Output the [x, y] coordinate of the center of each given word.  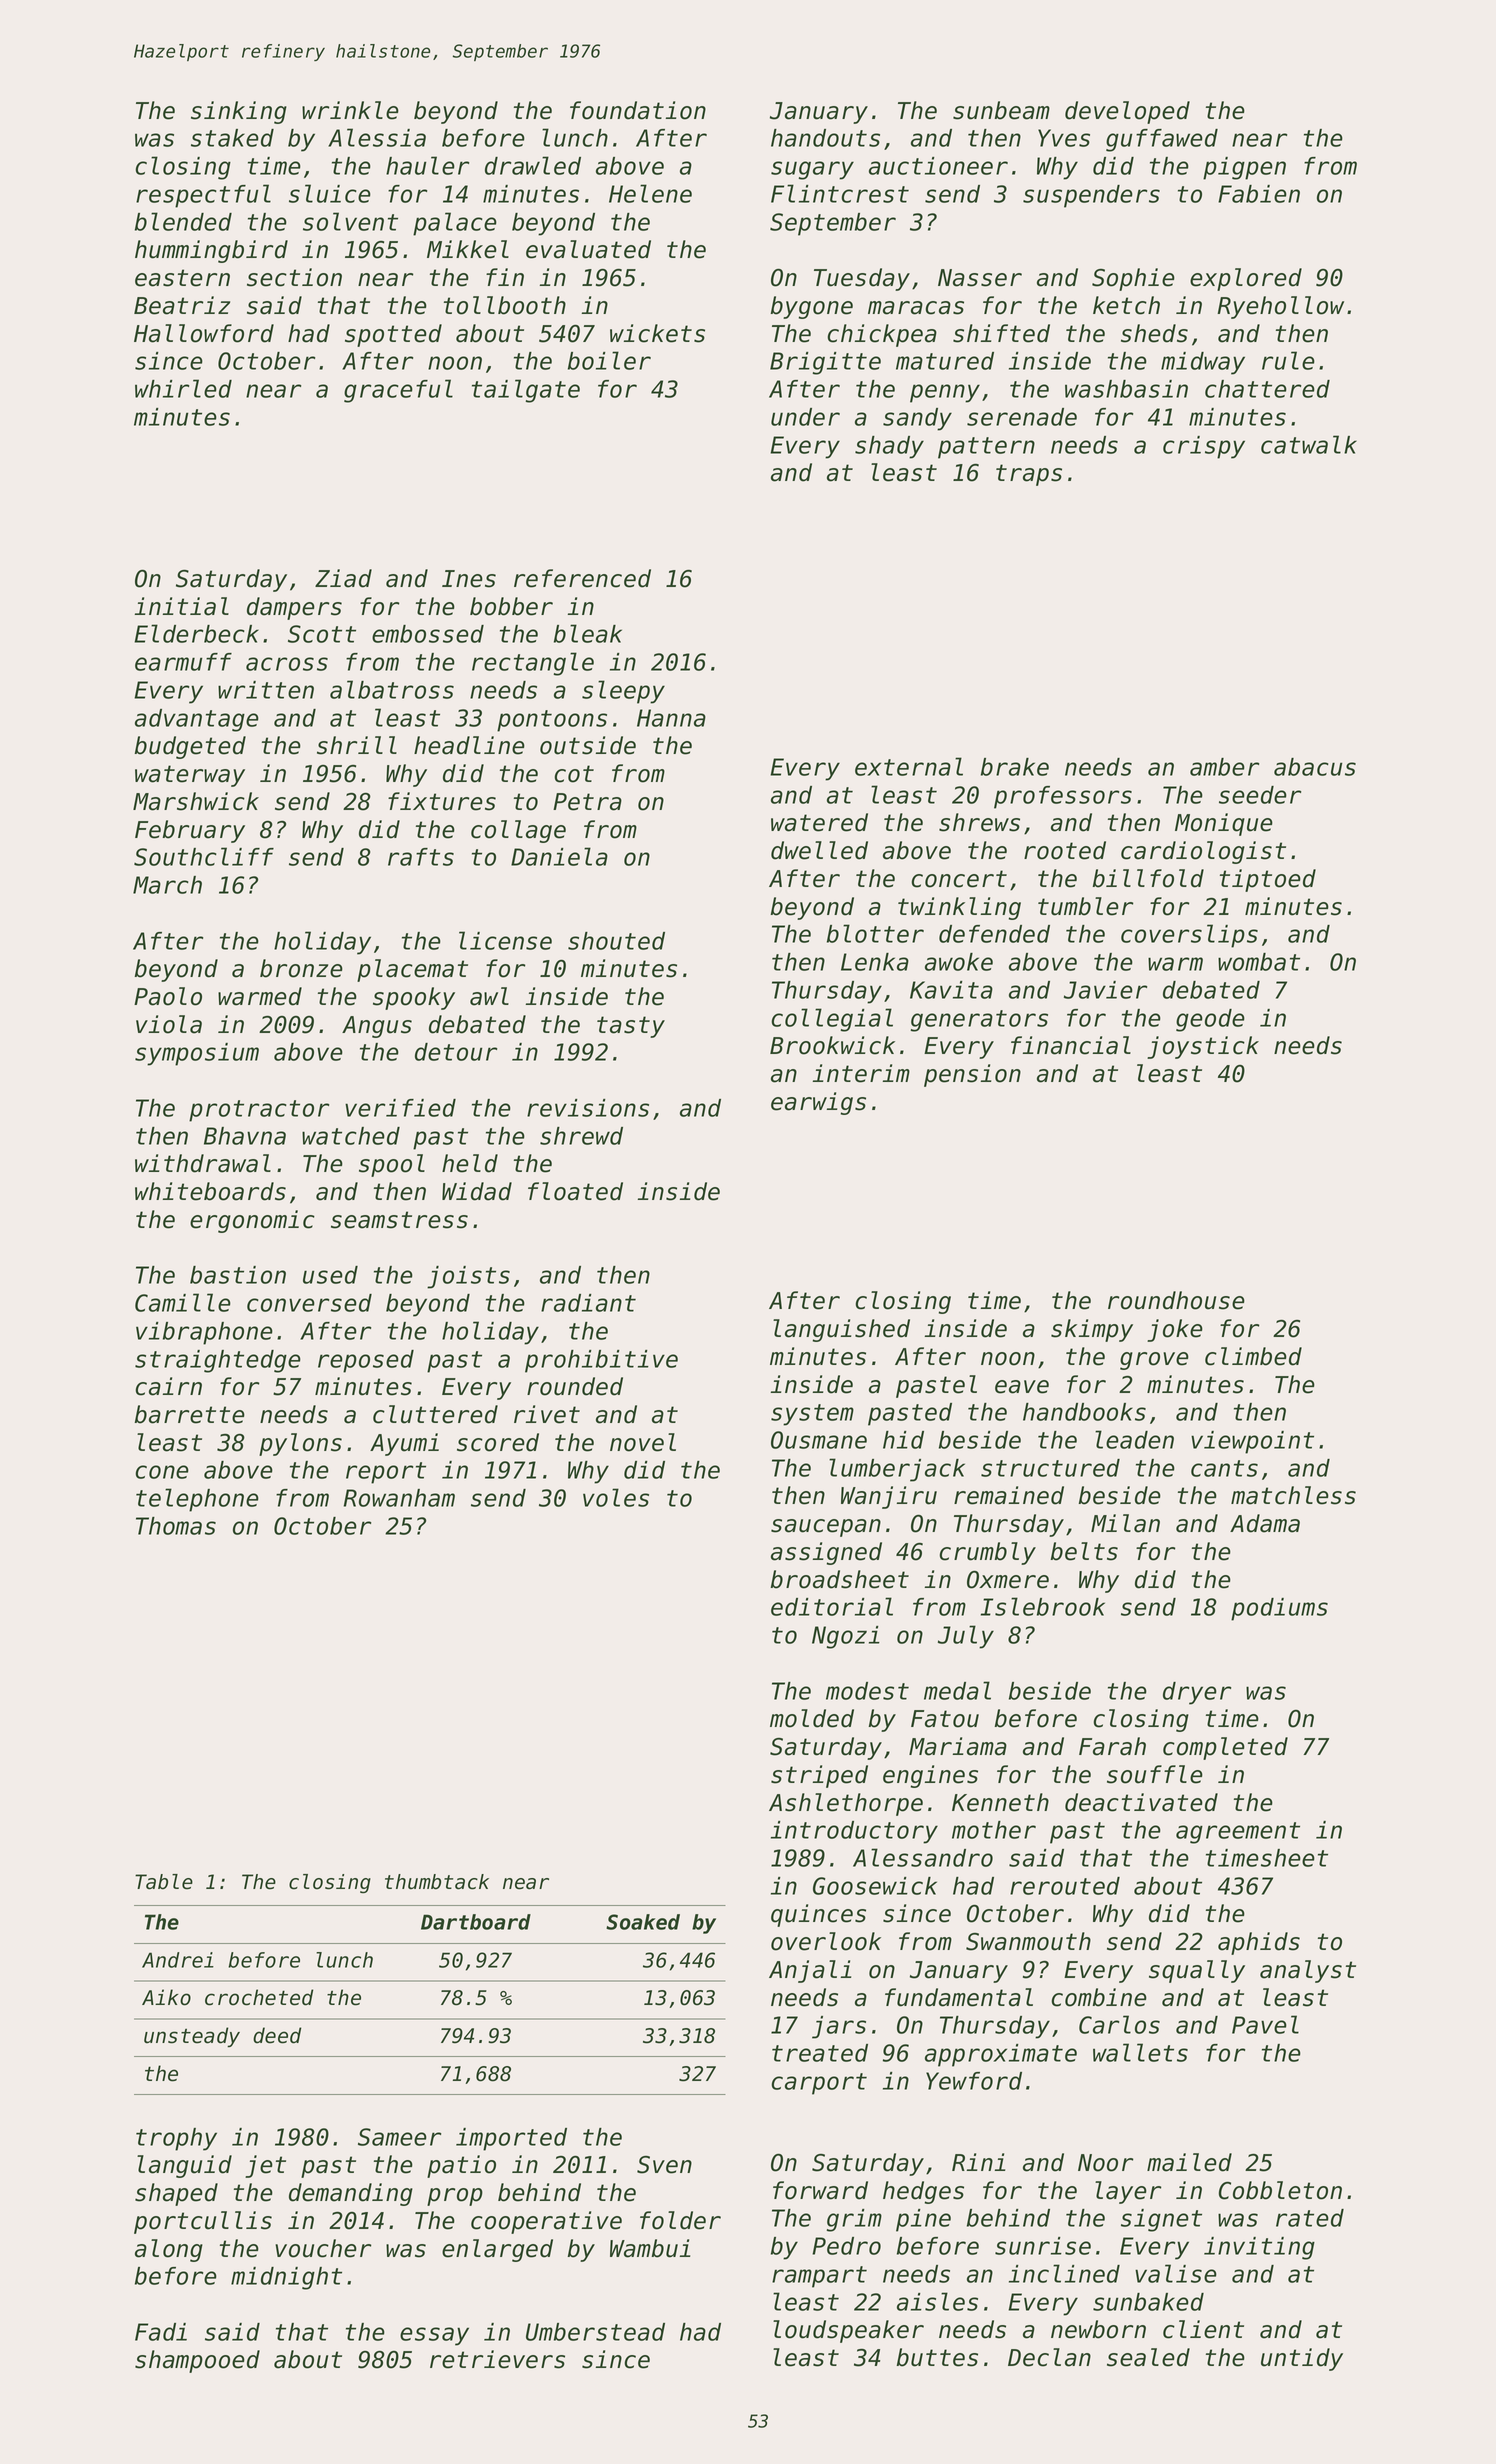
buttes [937, 2357]
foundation [638, 110]
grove [1154, 1361]
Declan [1049, 2357]
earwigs [818, 1103]
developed [1127, 112]
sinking [239, 112]
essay [434, 2336]
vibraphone [204, 1333]
